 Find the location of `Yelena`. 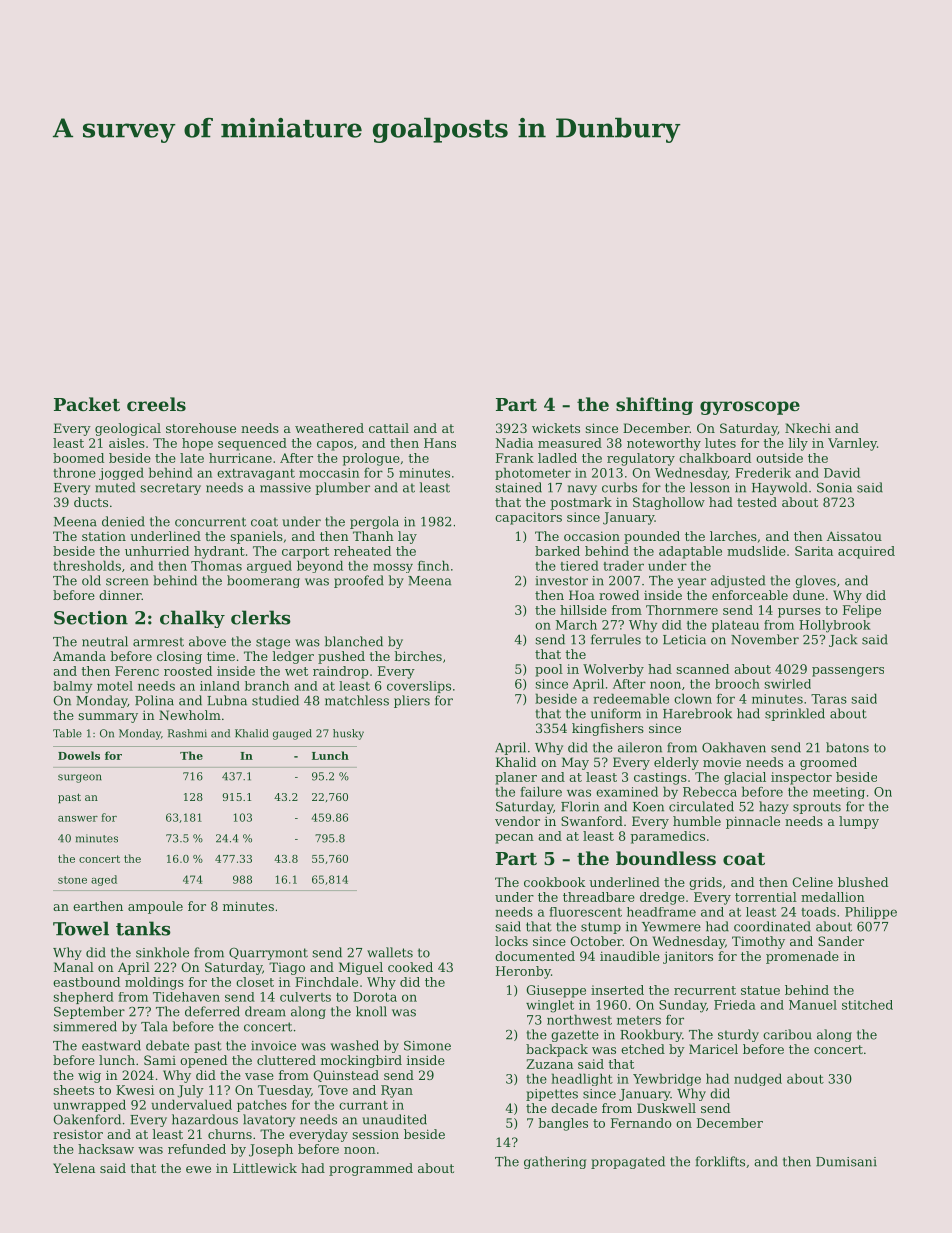

Yelena is located at coordinates (74, 1168).
